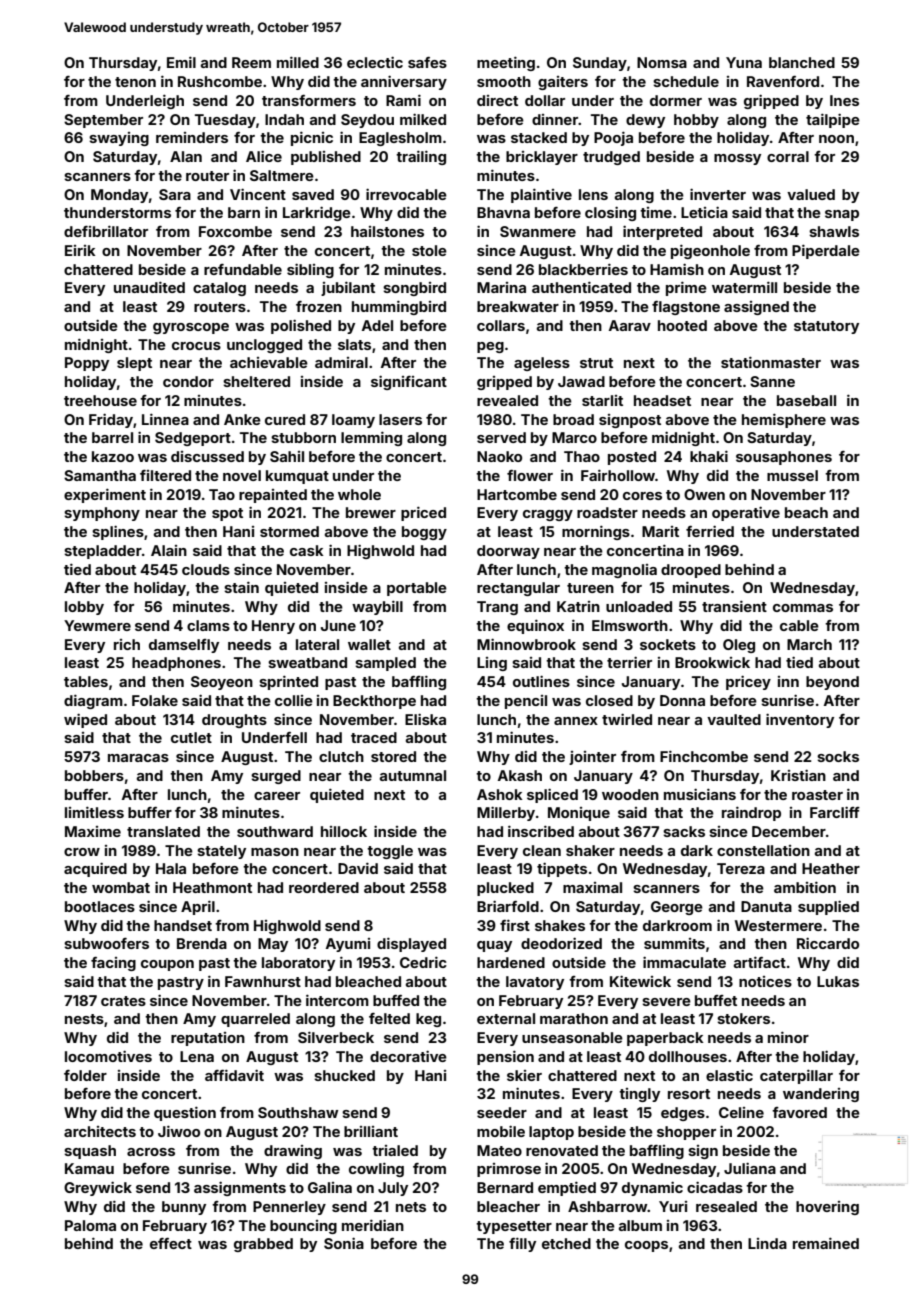 This image has height=1308, width=924. I want to click on limitless, so click(94, 812).
